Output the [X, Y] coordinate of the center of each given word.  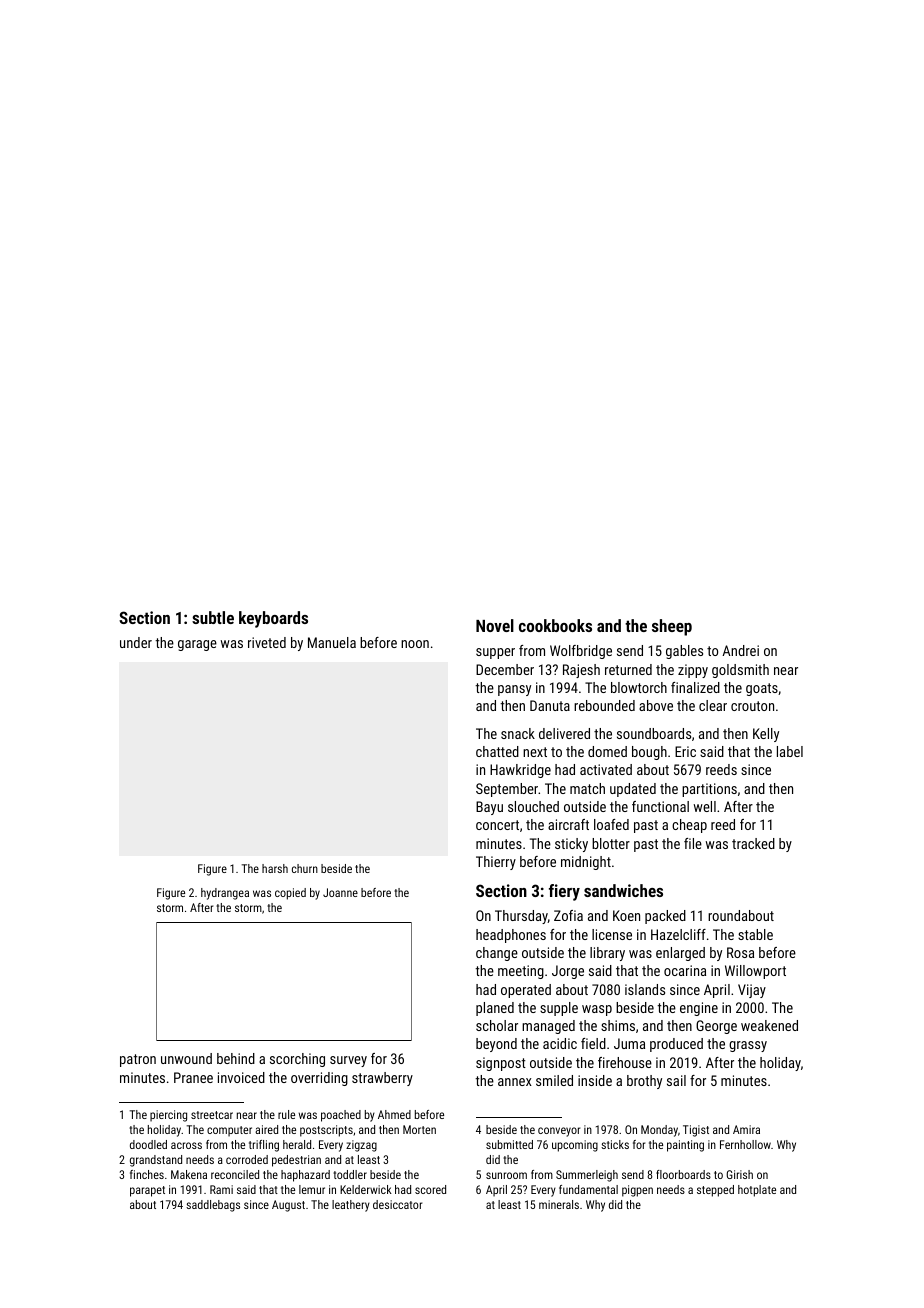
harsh [275, 868]
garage [197, 645]
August [288, 1206]
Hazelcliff [678, 934]
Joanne [340, 892]
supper [495, 653]
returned [628, 669]
